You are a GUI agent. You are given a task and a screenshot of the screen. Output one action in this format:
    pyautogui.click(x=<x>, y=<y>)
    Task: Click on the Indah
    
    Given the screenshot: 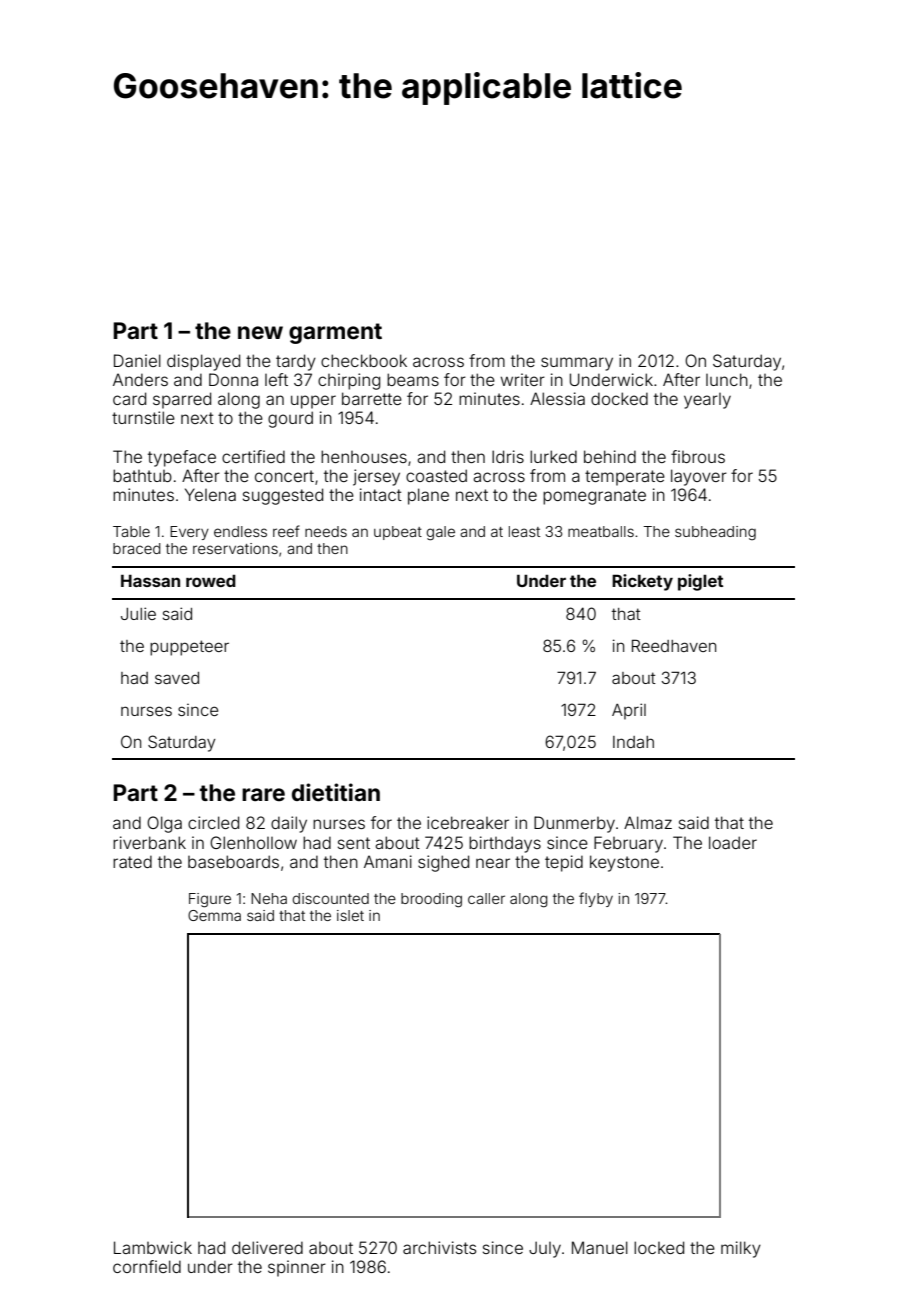 What is the action you would take?
    pyautogui.click(x=633, y=742)
